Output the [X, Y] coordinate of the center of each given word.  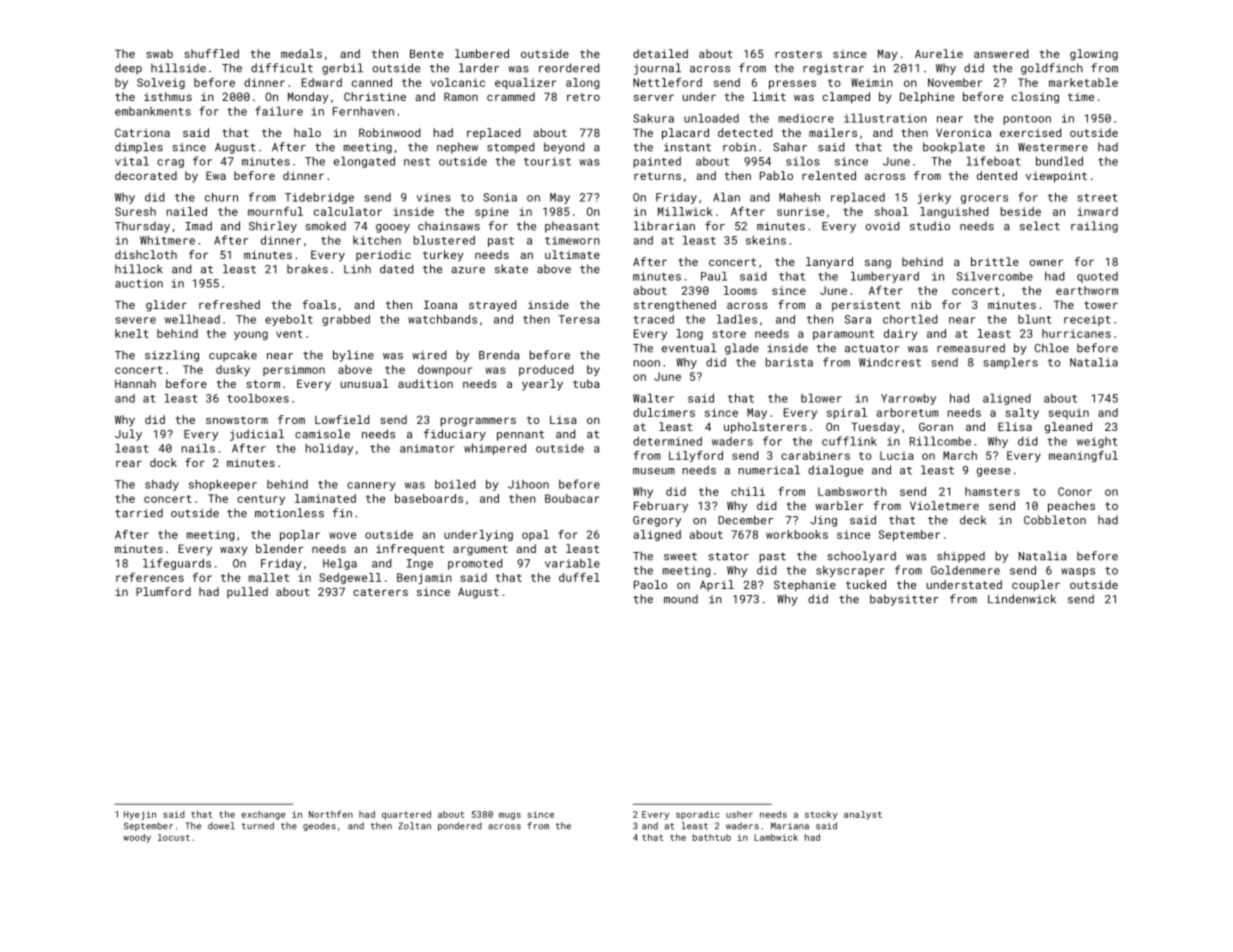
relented [829, 175]
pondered [460, 826]
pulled [247, 592]
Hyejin [140, 815]
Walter [653, 398]
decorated [146, 175]
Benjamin [424, 578]
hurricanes [1076, 333]
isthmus [168, 96]
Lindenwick [1022, 599]
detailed [660, 53]
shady [162, 485]
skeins [766, 240]
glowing [1094, 55]
